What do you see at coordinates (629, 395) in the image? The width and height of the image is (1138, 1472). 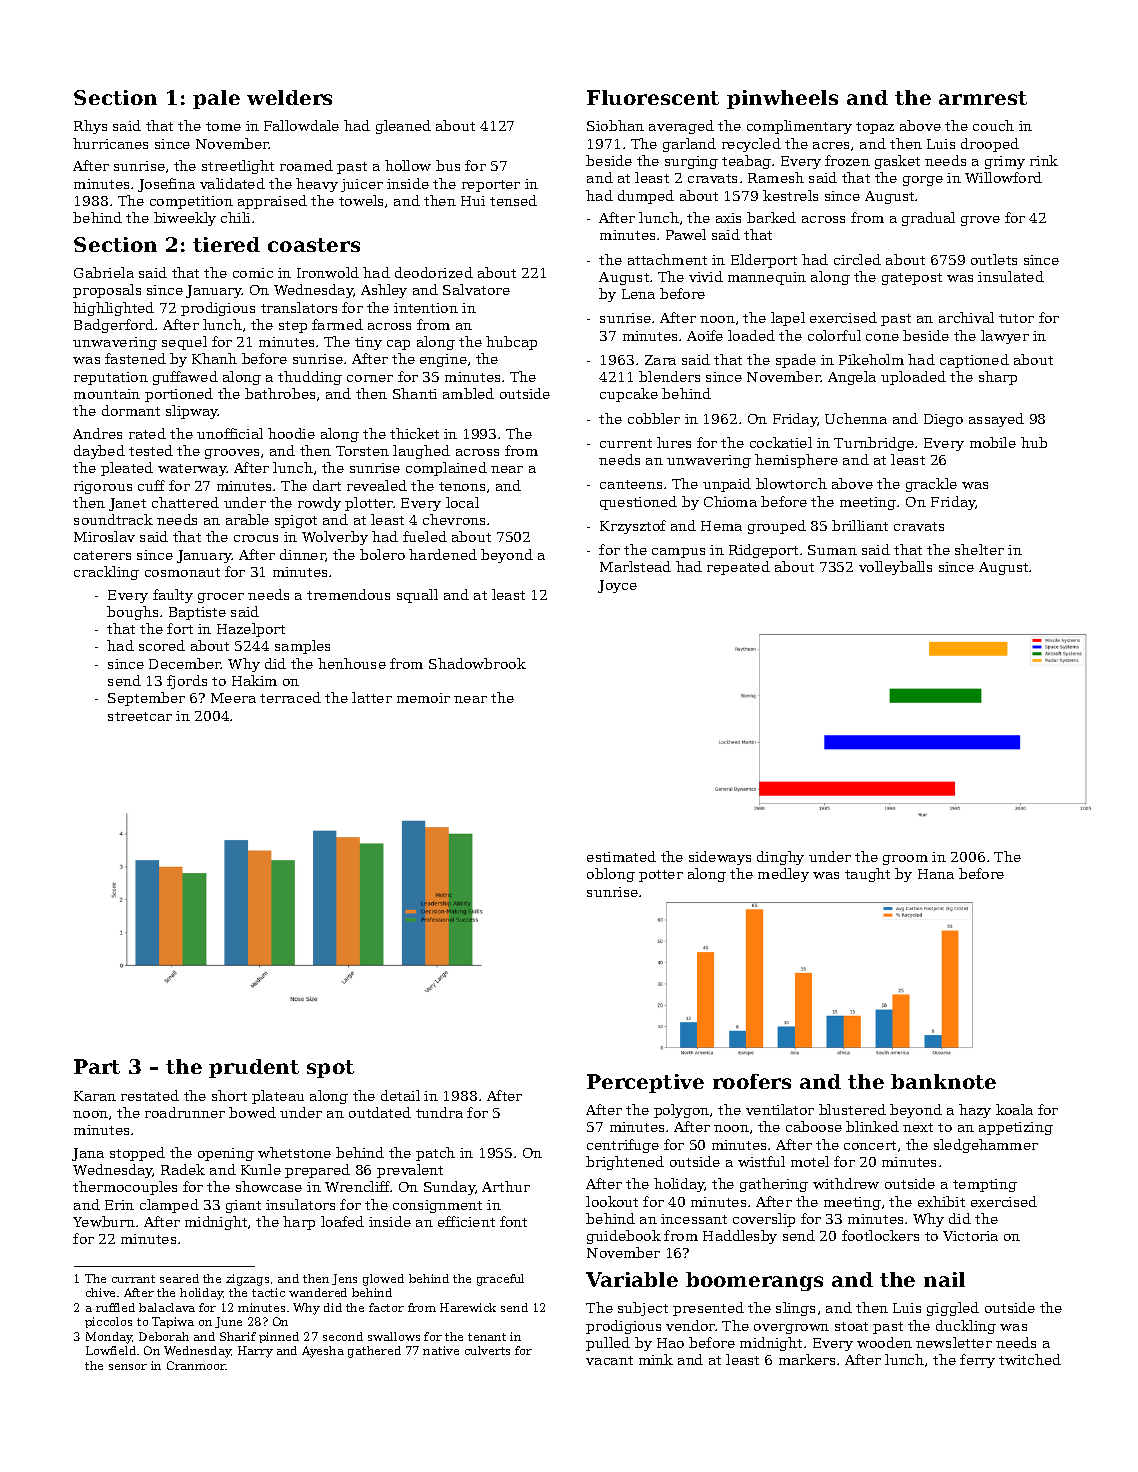 I see `cupcake` at bounding box center [629, 395].
